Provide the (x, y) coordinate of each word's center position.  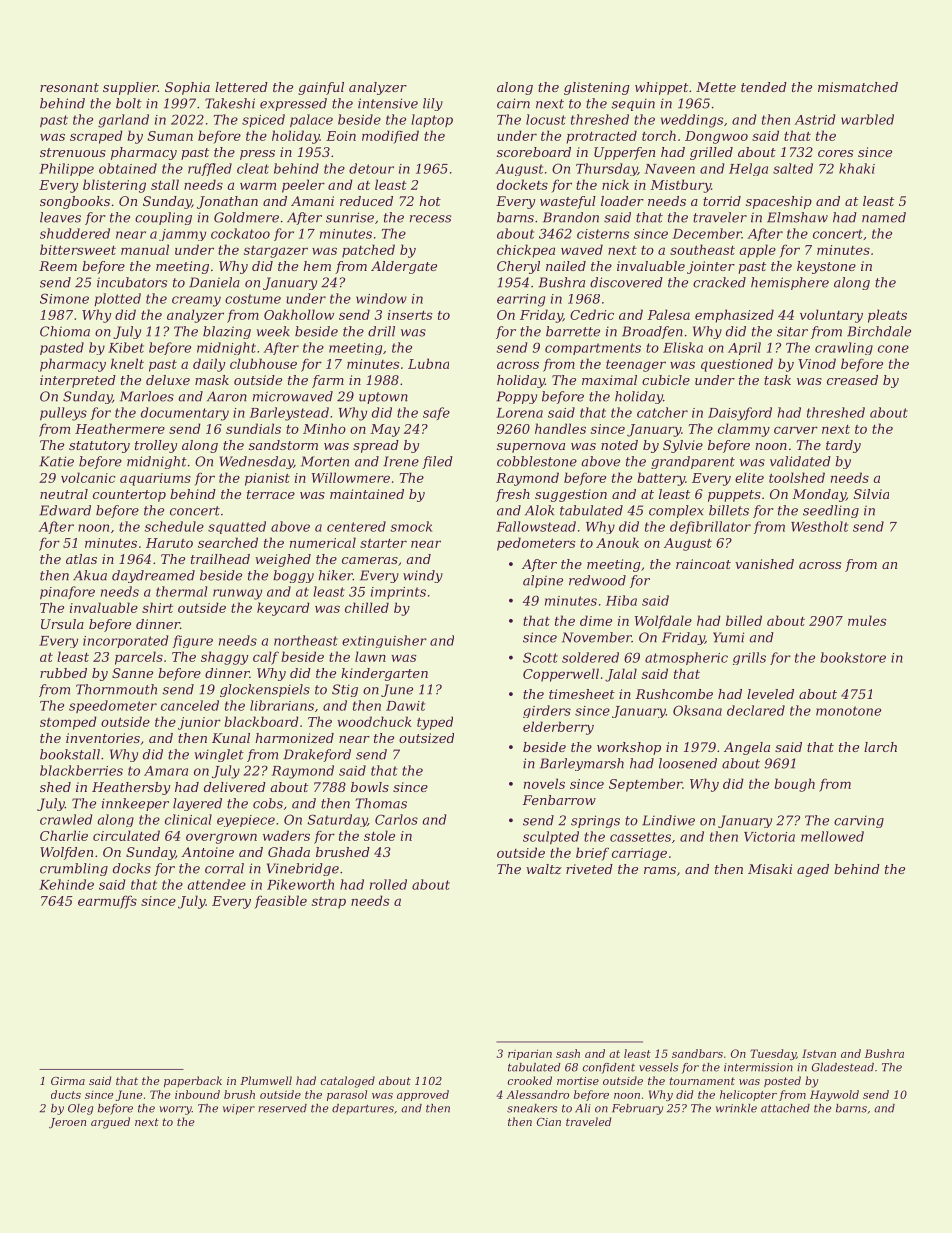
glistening (597, 88)
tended (764, 87)
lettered (241, 87)
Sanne (132, 673)
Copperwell (561, 675)
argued (110, 1123)
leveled (770, 694)
